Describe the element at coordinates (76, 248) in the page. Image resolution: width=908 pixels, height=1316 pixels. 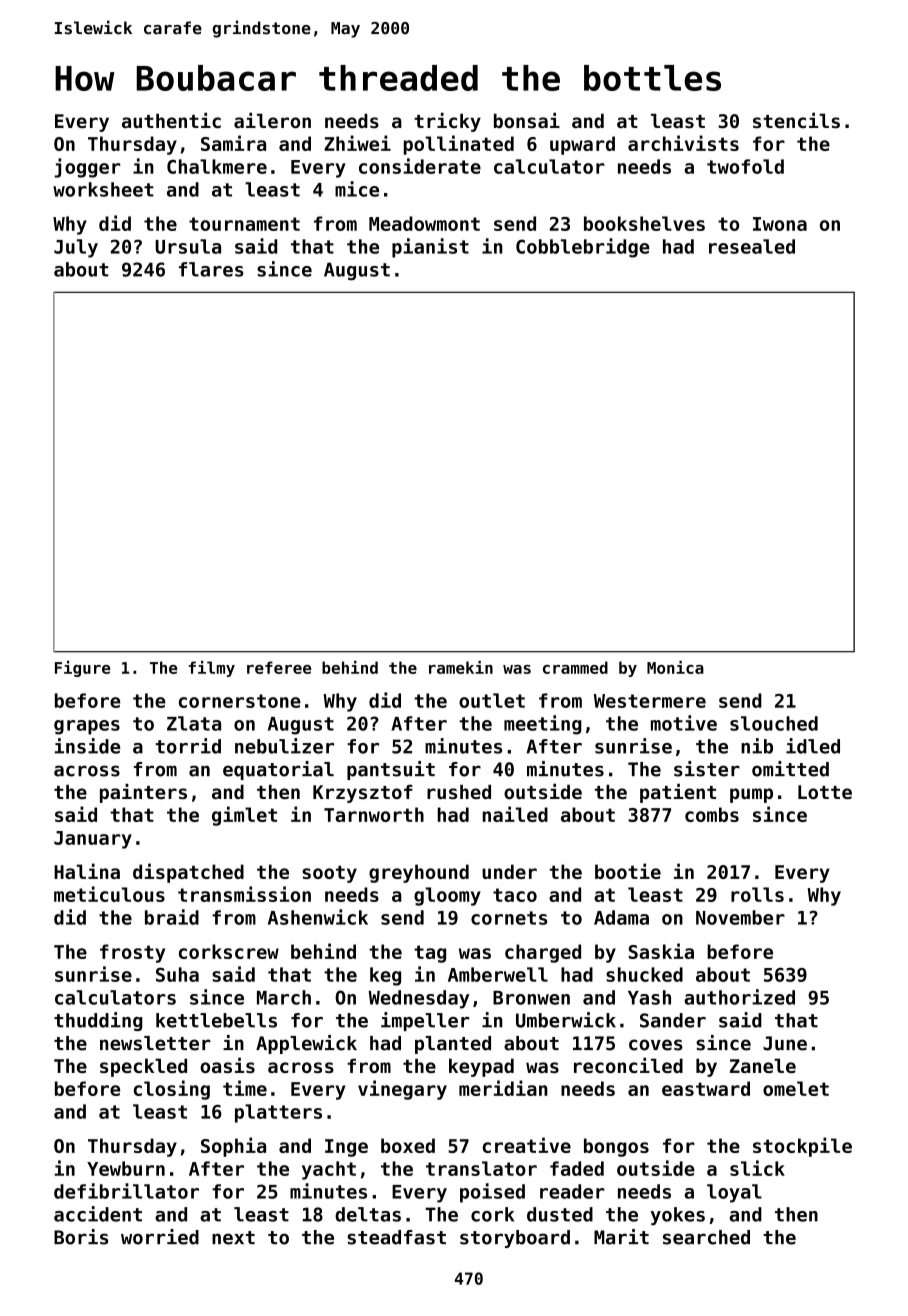
I see `July` at that location.
